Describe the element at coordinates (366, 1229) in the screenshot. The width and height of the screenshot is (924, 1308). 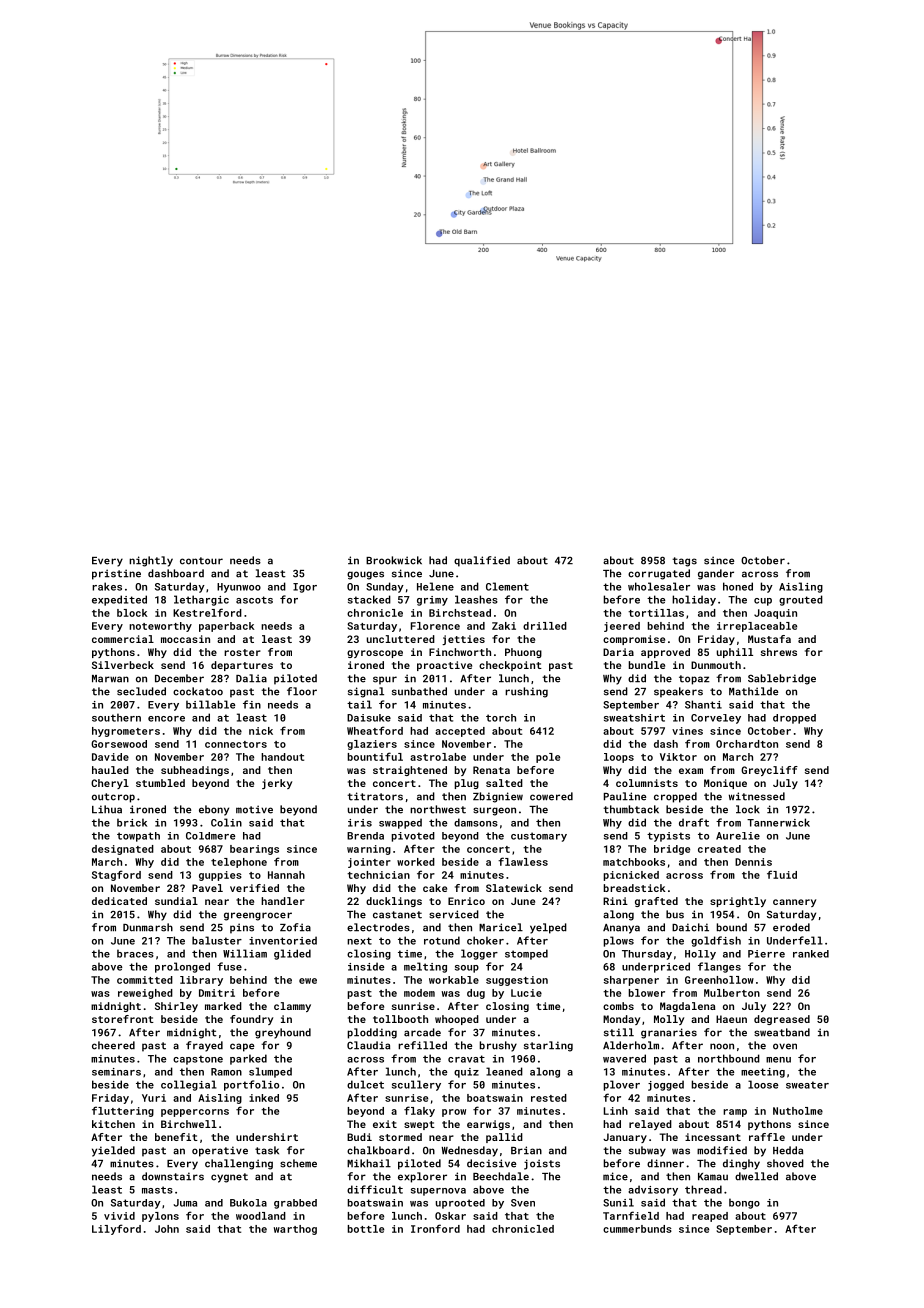
I see `bottle` at that location.
